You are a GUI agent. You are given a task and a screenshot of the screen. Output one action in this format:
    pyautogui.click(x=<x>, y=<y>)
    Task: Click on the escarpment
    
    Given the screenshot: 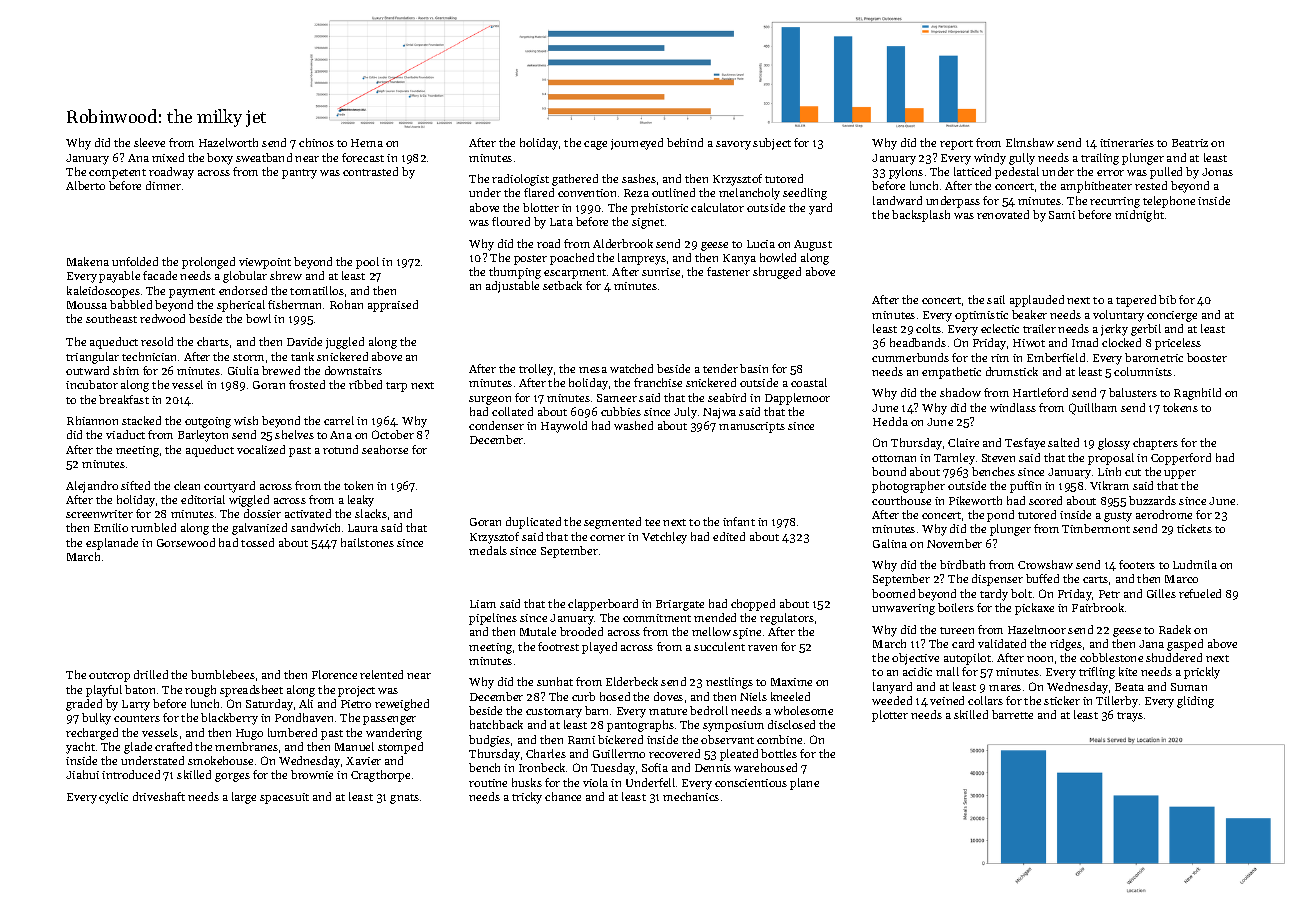 What is the action you would take?
    pyautogui.click(x=575, y=274)
